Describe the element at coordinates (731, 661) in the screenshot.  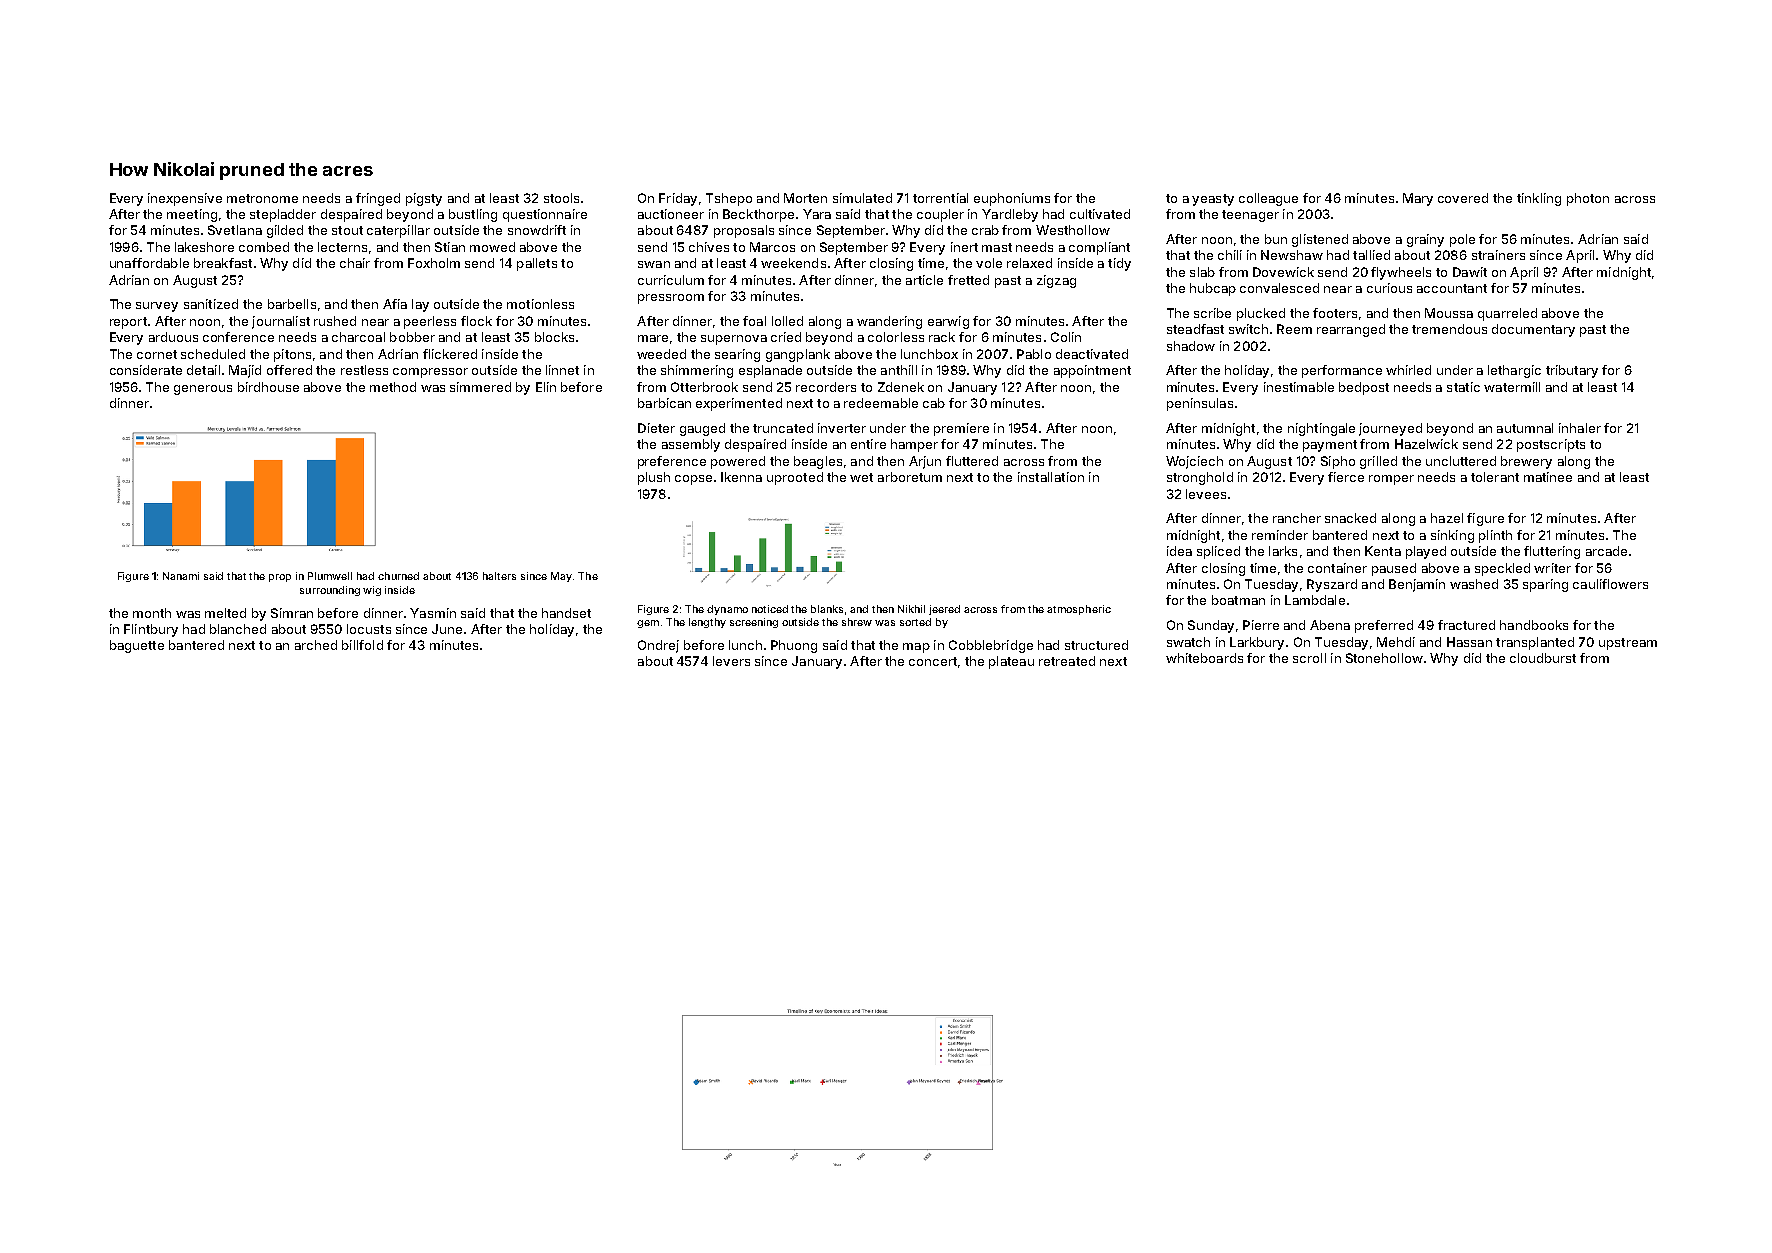
I see `levers` at that location.
